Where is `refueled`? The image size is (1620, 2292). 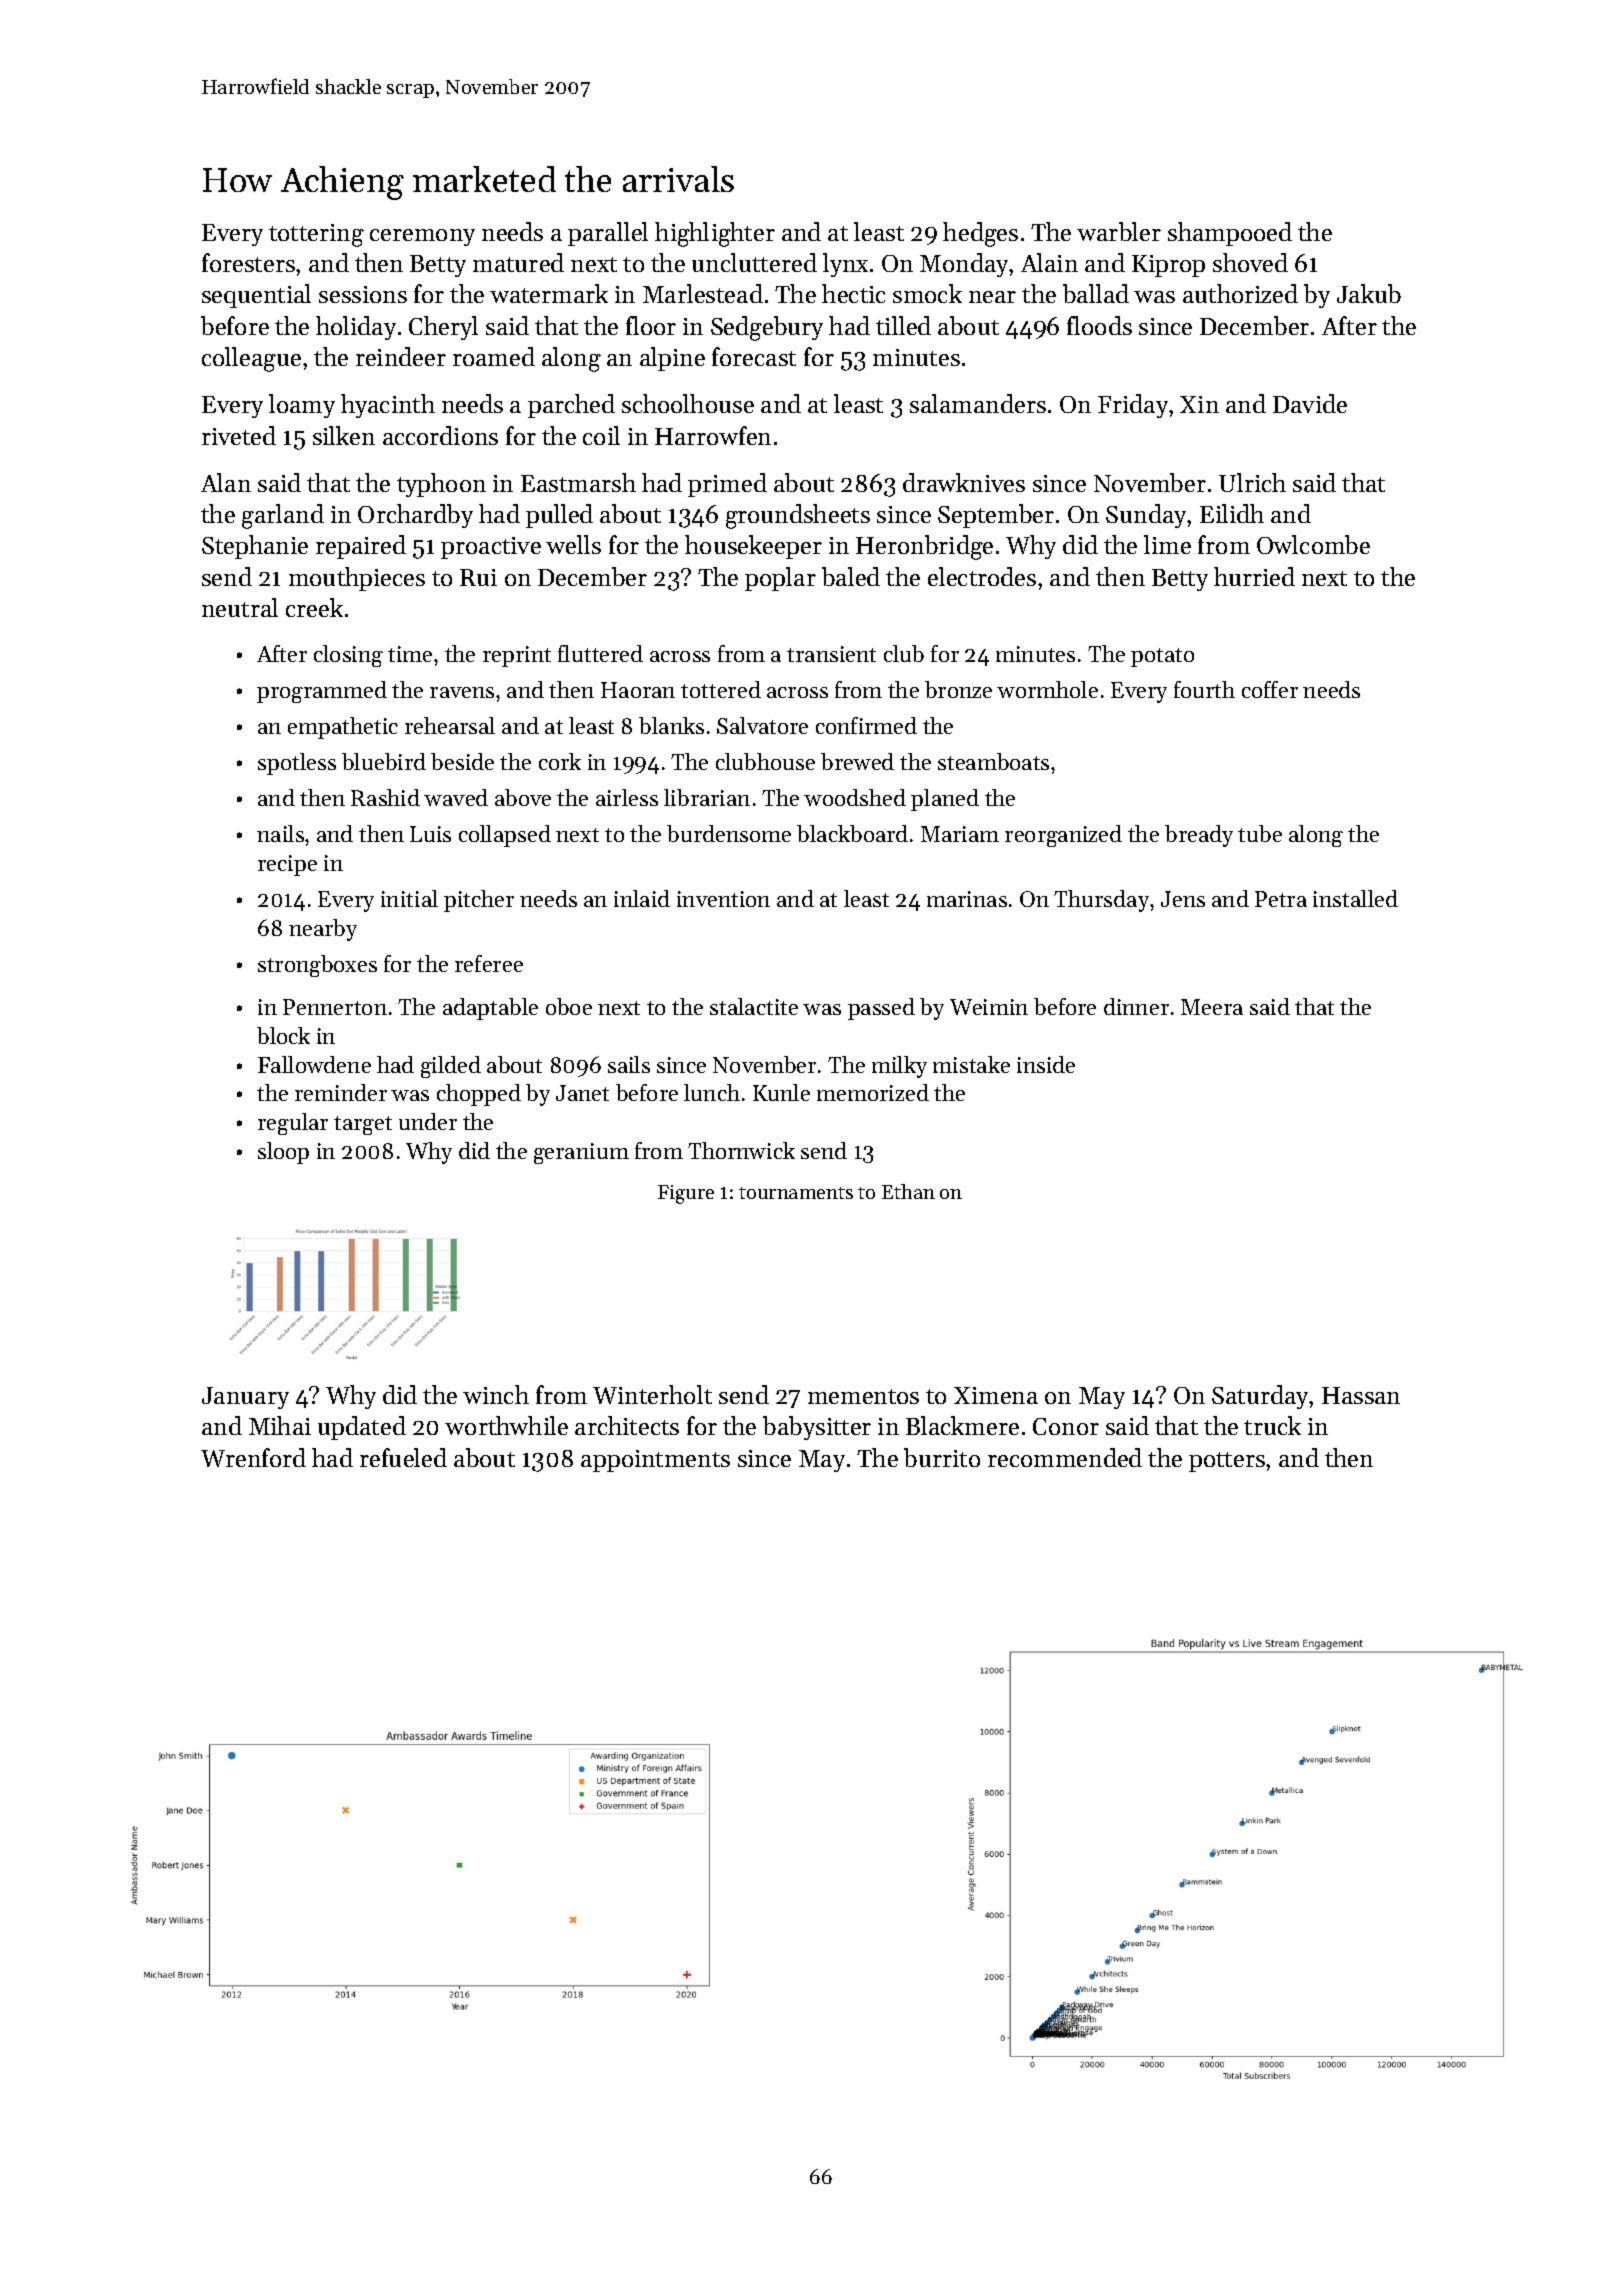 refueled is located at coordinates (403, 1457).
